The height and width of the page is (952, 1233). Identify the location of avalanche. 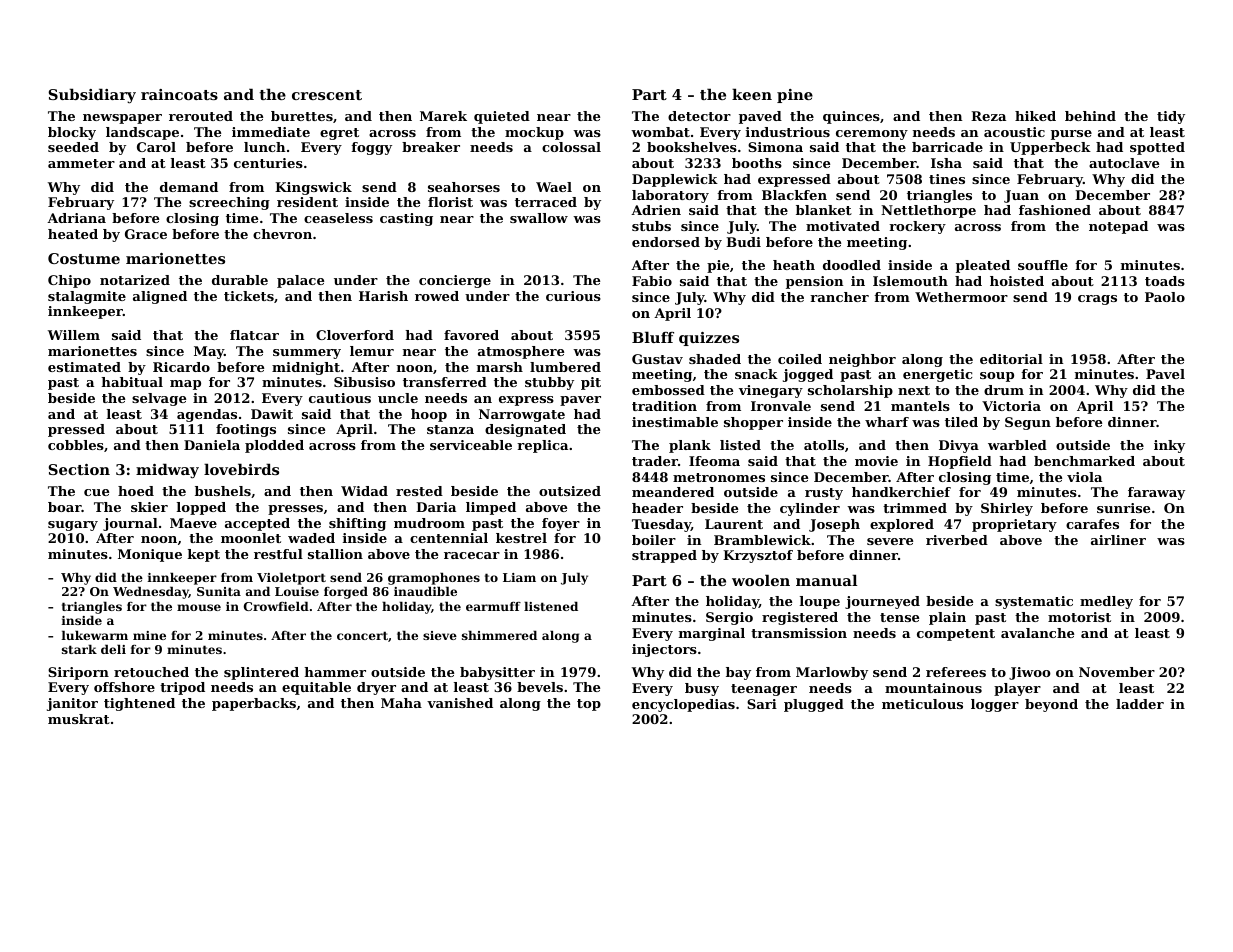
(1037, 633).
